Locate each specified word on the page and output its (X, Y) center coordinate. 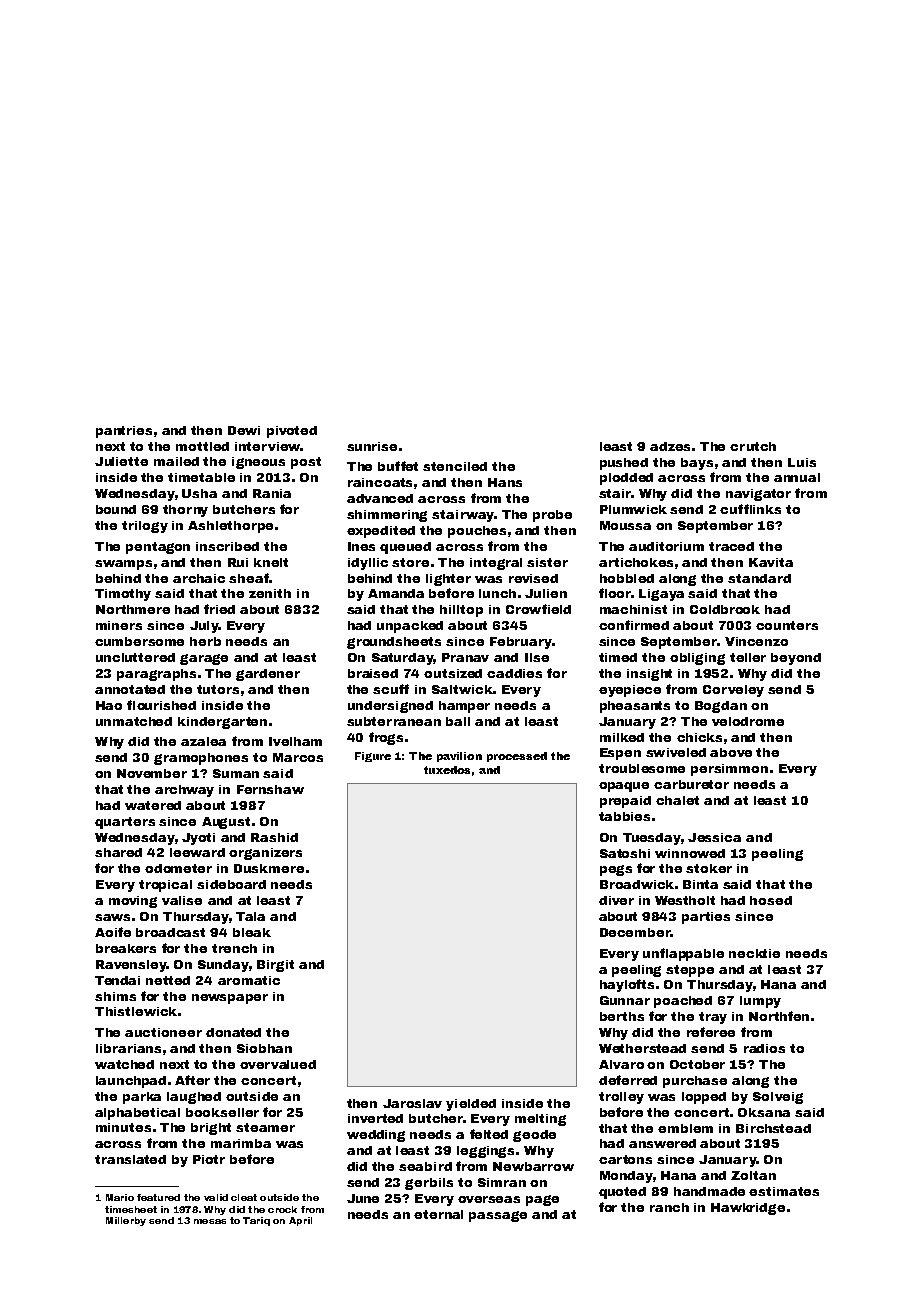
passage (498, 1216)
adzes (670, 446)
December (635, 932)
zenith (270, 593)
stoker (709, 868)
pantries (124, 432)
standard (759, 578)
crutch (753, 446)
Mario (120, 1197)
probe (552, 516)
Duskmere (269, 868)
